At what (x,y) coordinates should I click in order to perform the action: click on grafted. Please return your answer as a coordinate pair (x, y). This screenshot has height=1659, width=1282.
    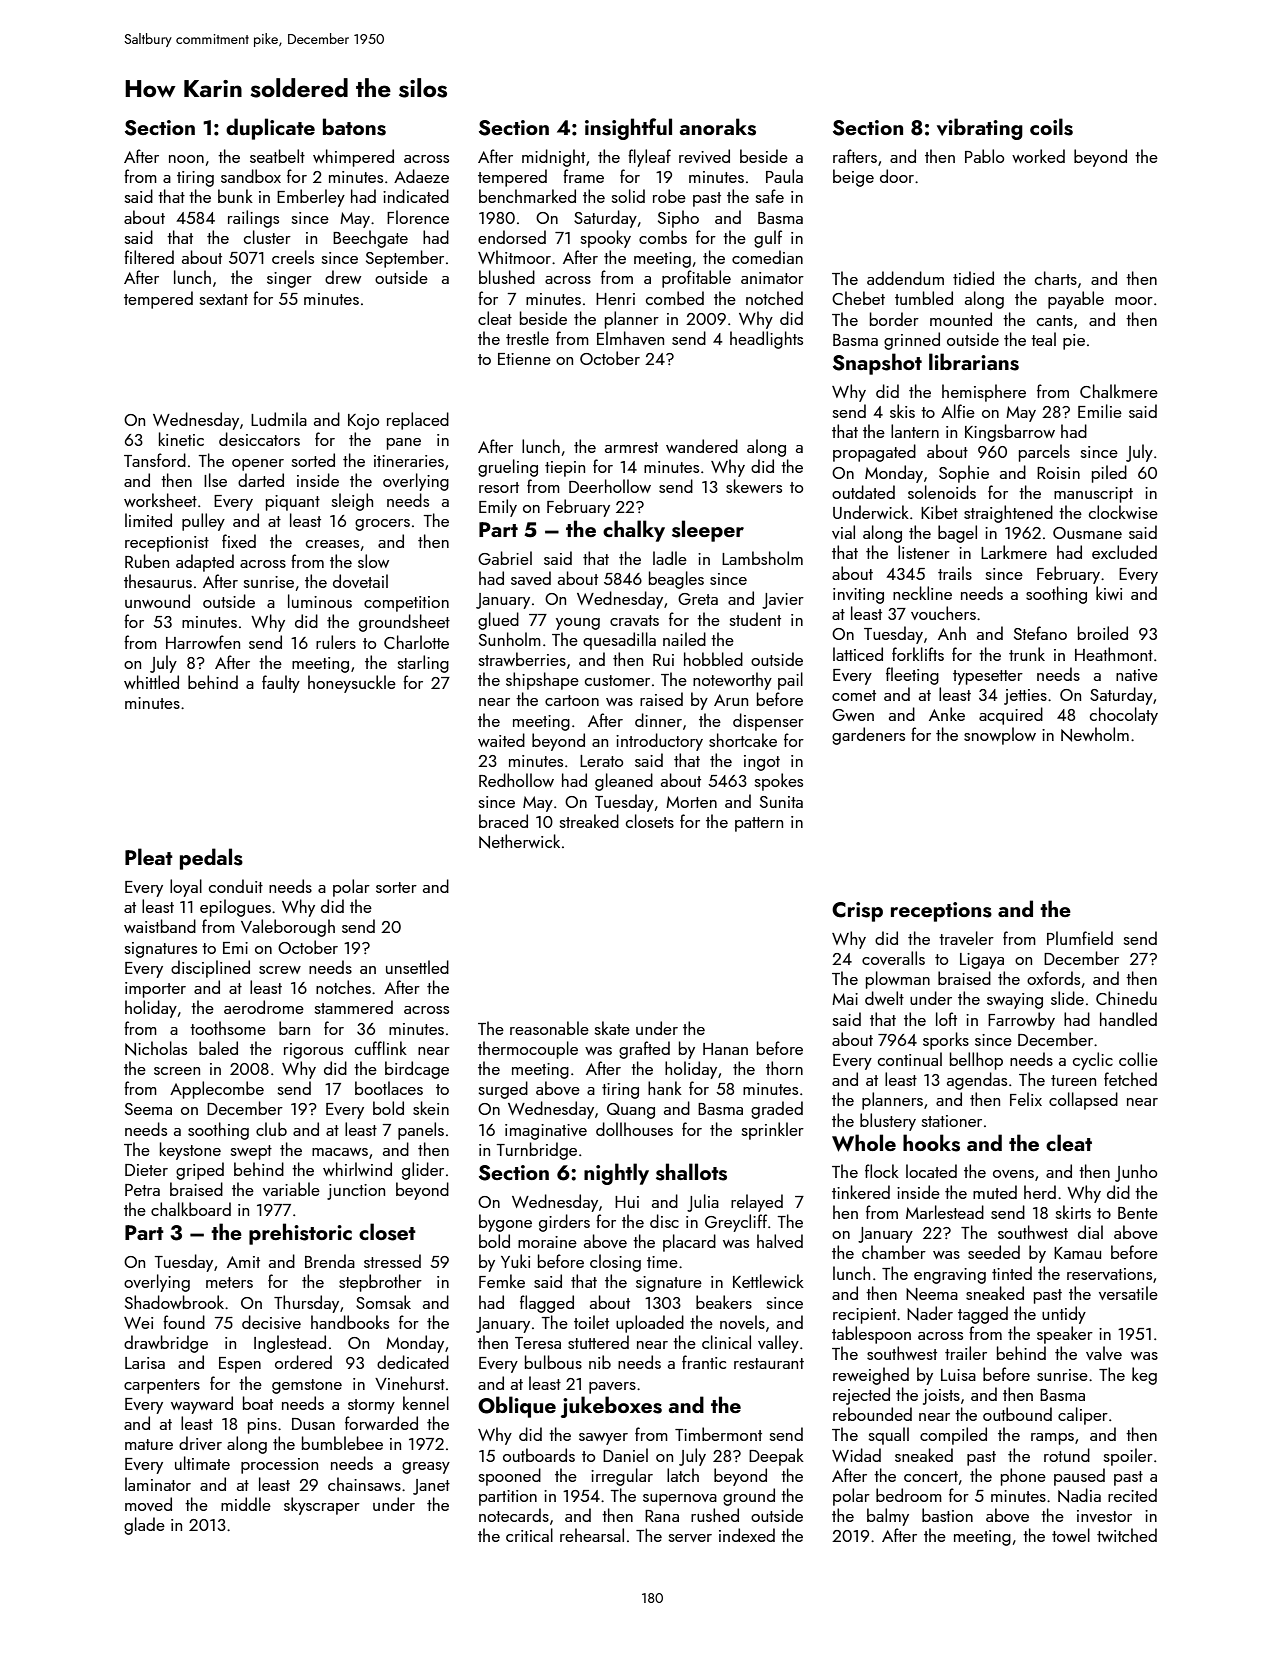
    Looking at the image, I should click on (644, 1050).
